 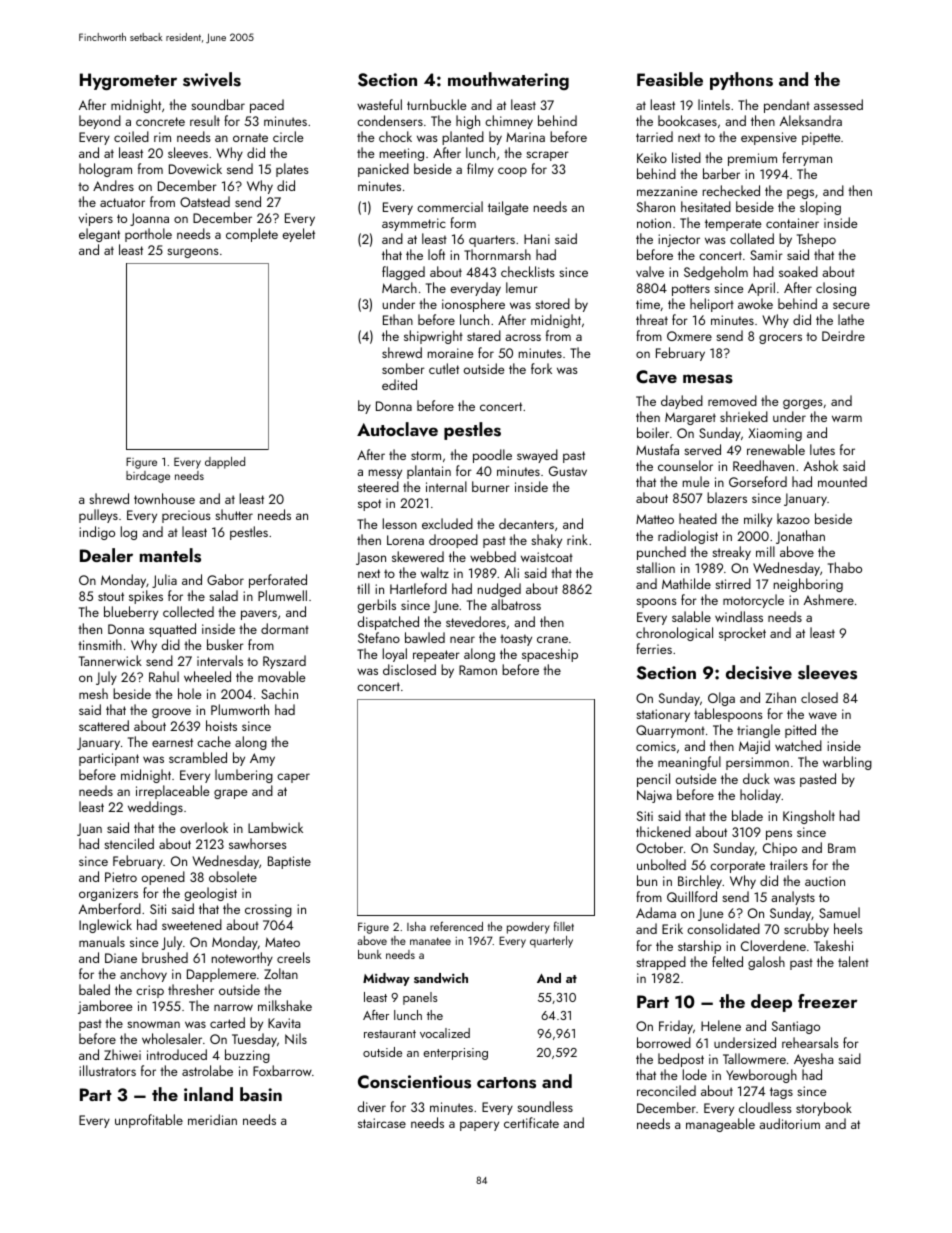 I want to click on dappled, so click(x=225, y=463).
